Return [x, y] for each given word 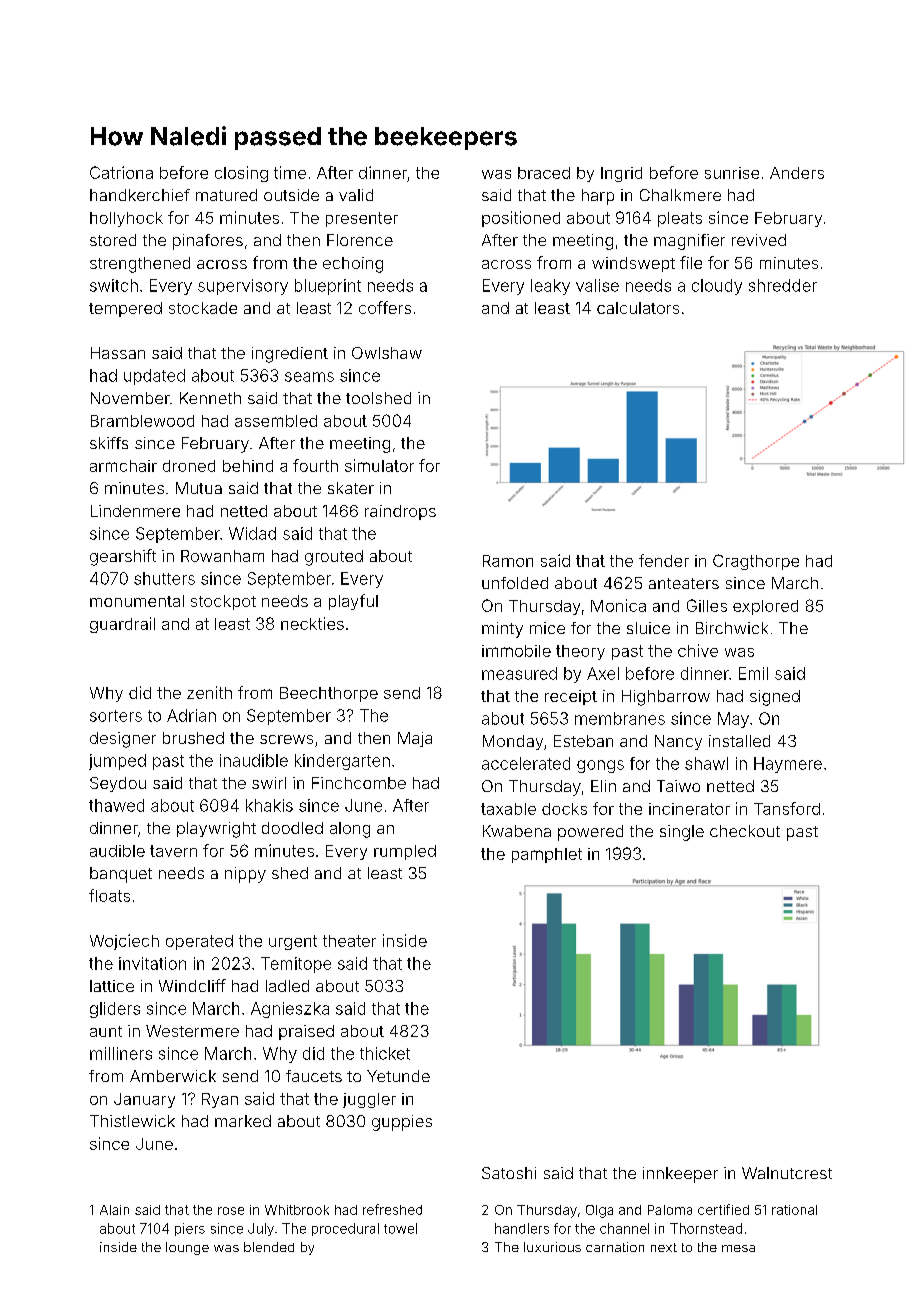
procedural [345, 1229]
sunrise [732, 173]
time [290, 172]
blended [269, 1247]
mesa [738, 1248]
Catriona [121, 172]
